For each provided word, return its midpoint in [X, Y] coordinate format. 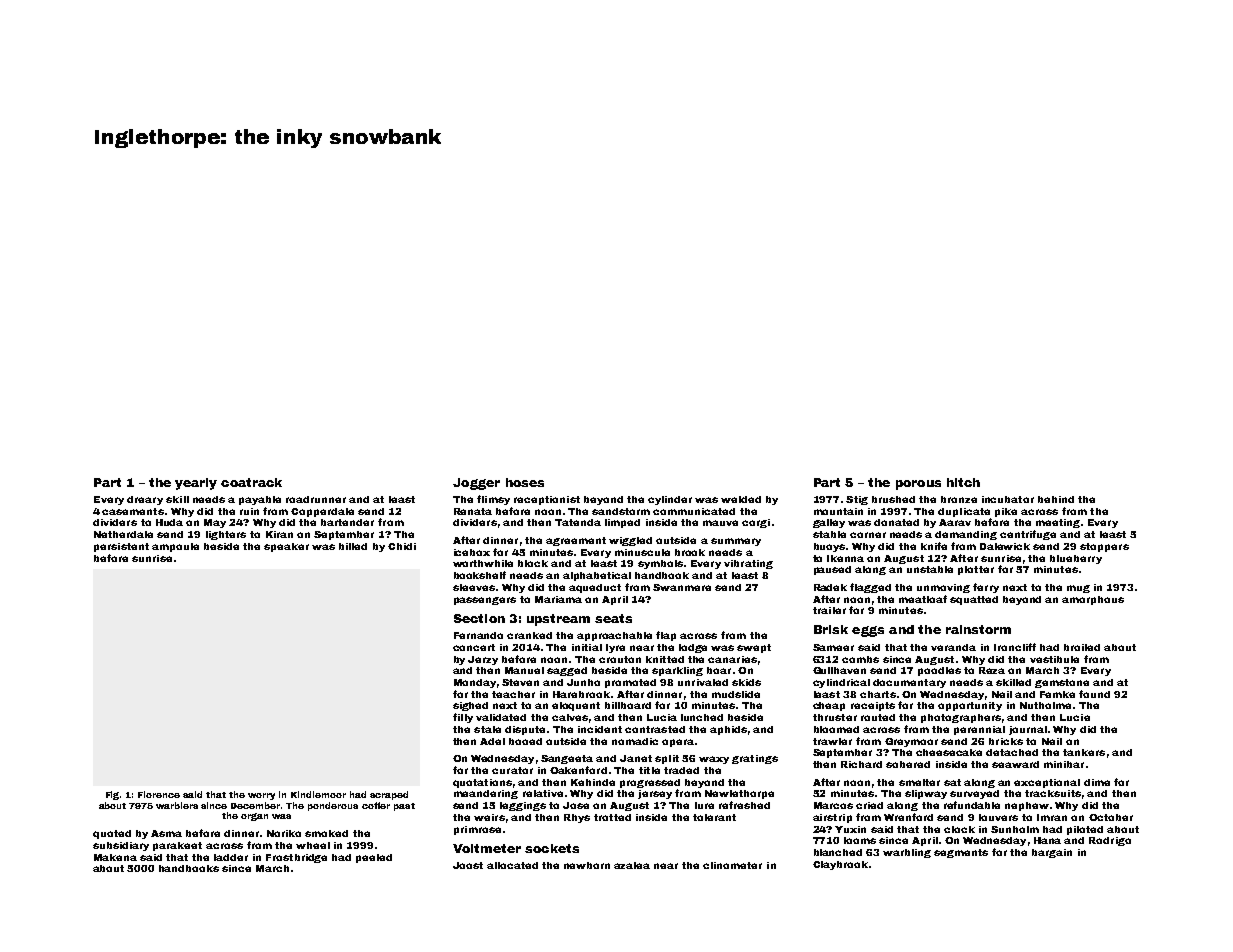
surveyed [974, 794]
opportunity [970, 706]
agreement [576, 541]
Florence [159, 794]
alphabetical [597, 576]
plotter [976, 570]
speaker [286, 547]
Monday [475, 683]
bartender [347, 522]
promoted [630, 683]
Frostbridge [296, 858]
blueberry [1076, 559]
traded [681, 770]
